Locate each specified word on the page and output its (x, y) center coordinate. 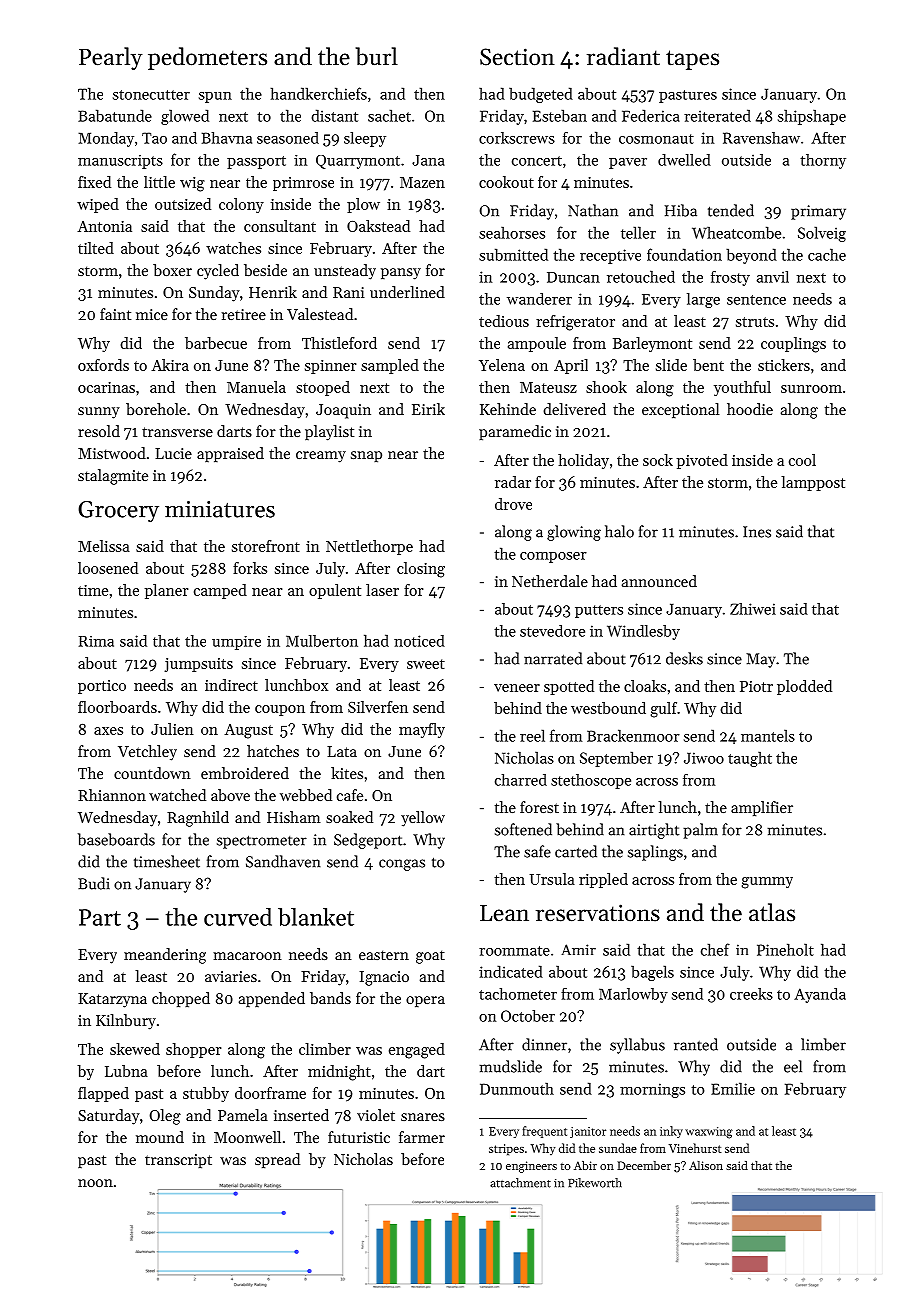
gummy (767, 883)
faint (115, 314)
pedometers (207, 58)
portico (102, 687)
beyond (751, 256)
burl (377, 56)
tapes (692, 60)
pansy (401, 274)
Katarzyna (112, 1000)
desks (684, 658)
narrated (553, 658)
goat (430, 957)
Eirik (428, 409)
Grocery (118, 512)
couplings (793, 345)
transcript (178, 1161)
